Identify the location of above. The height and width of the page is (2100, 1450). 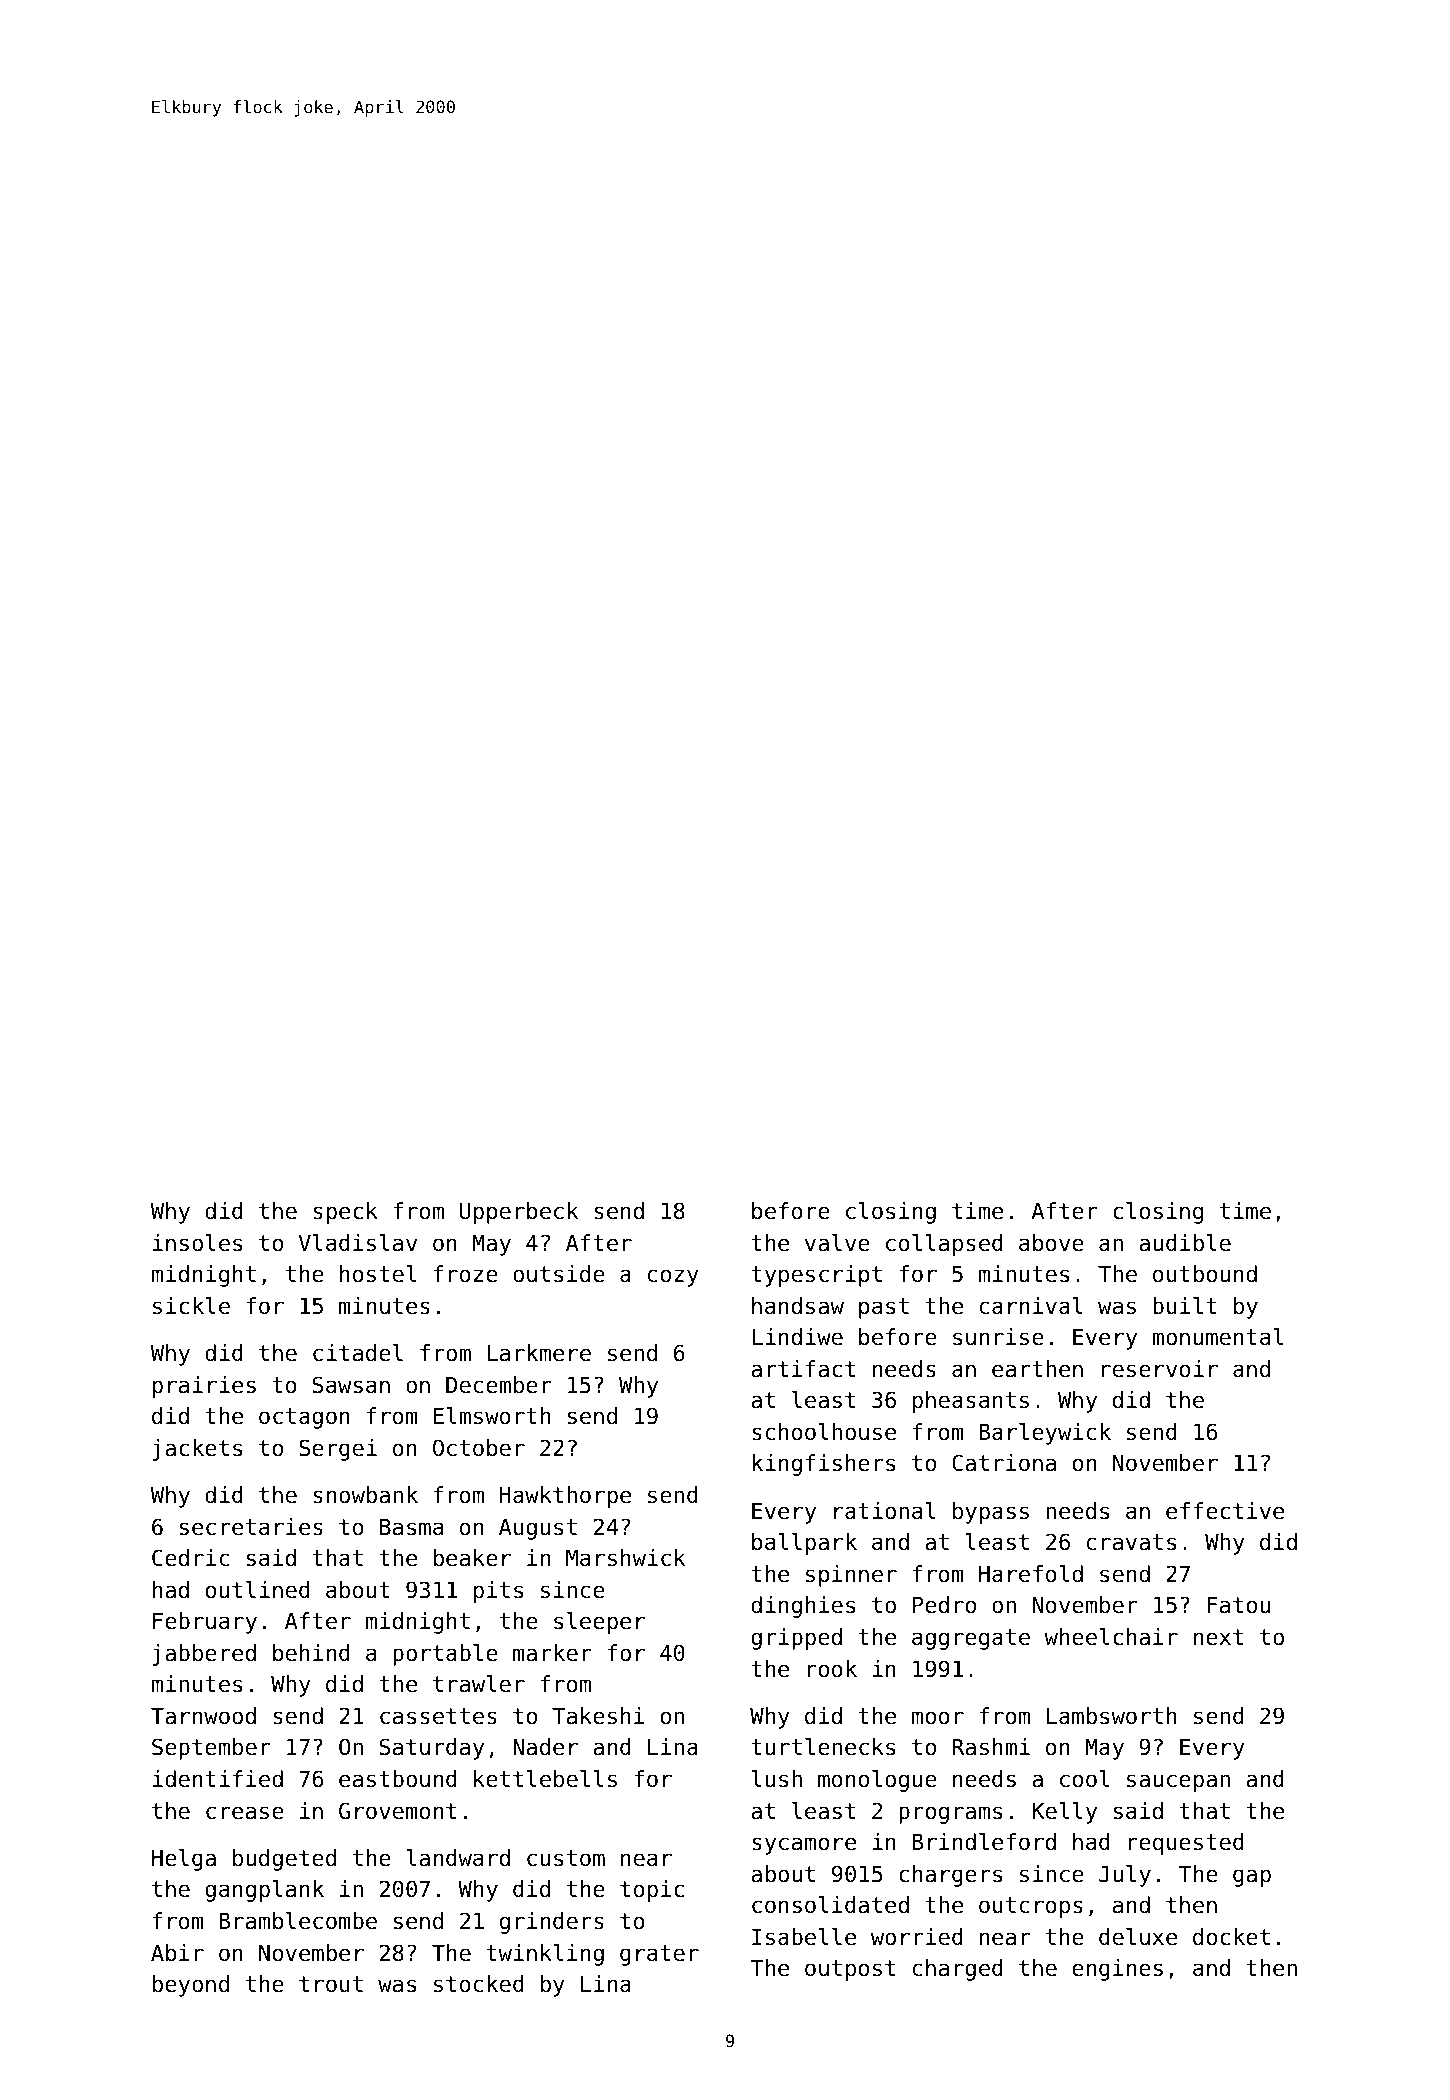
(1051, 1243).
